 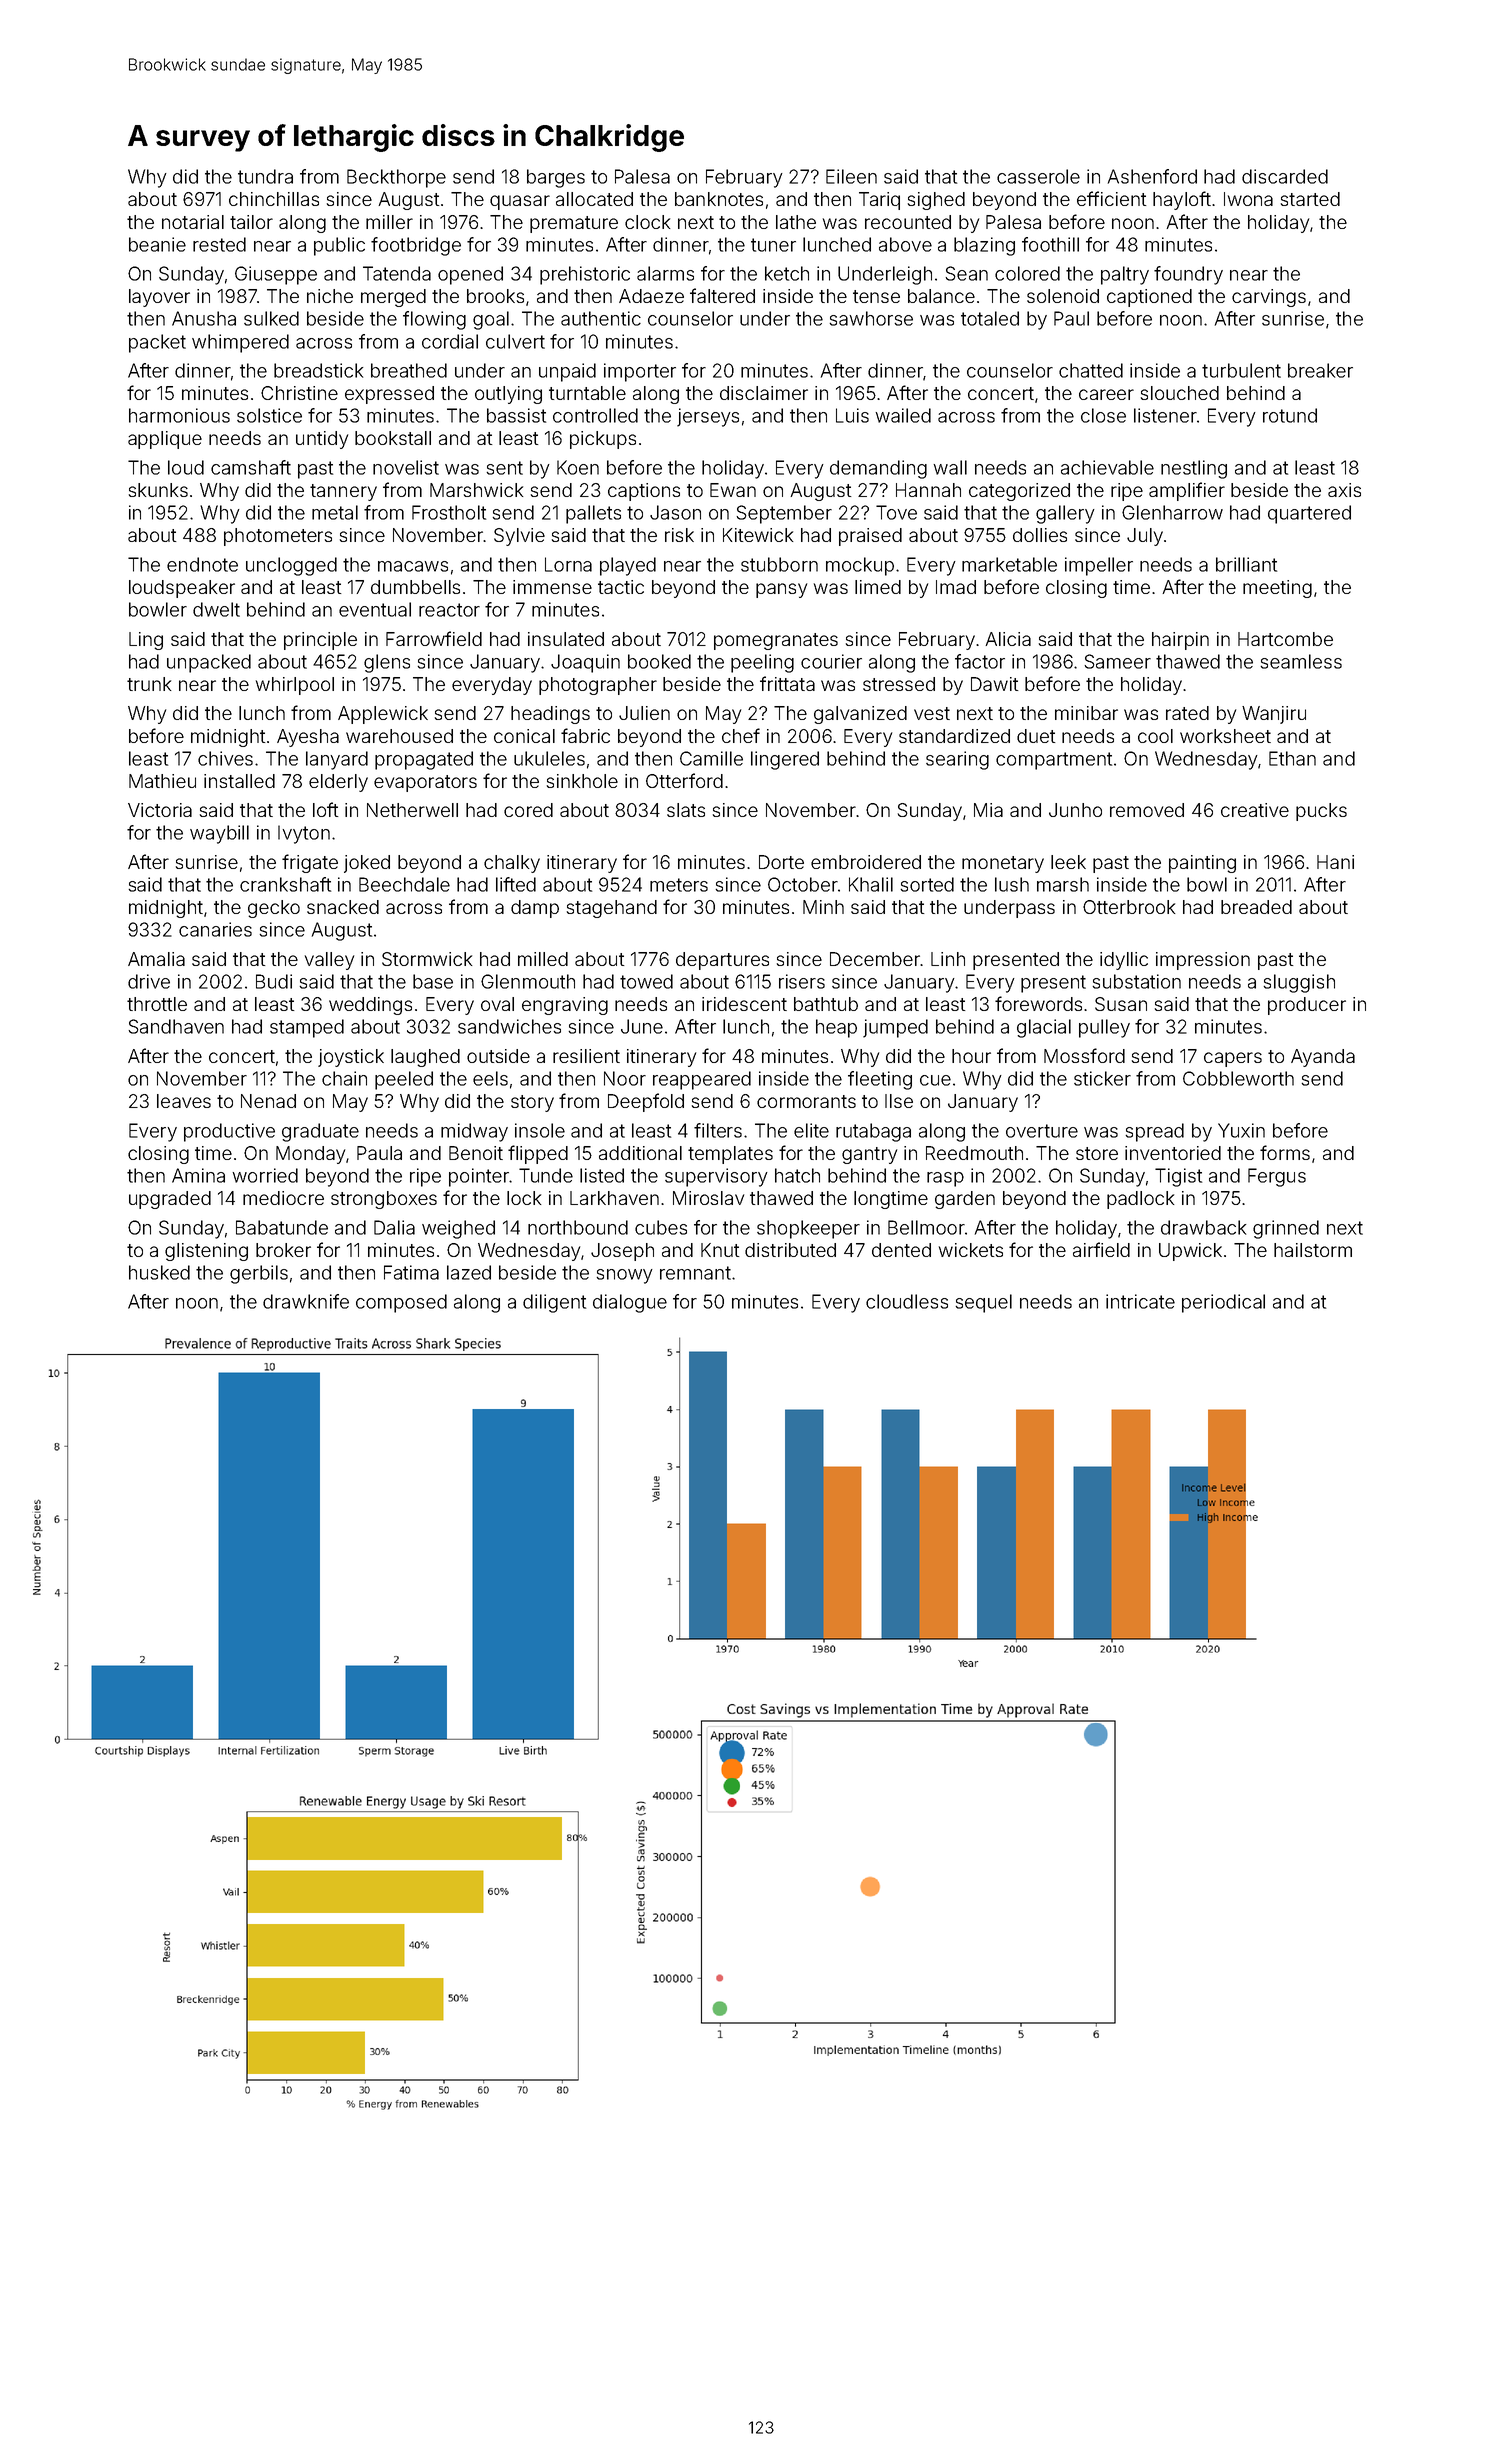 What do you see at coordinates (711, 758) in the screenshot?
I see `Camille` at bounding box center [711, 758].
